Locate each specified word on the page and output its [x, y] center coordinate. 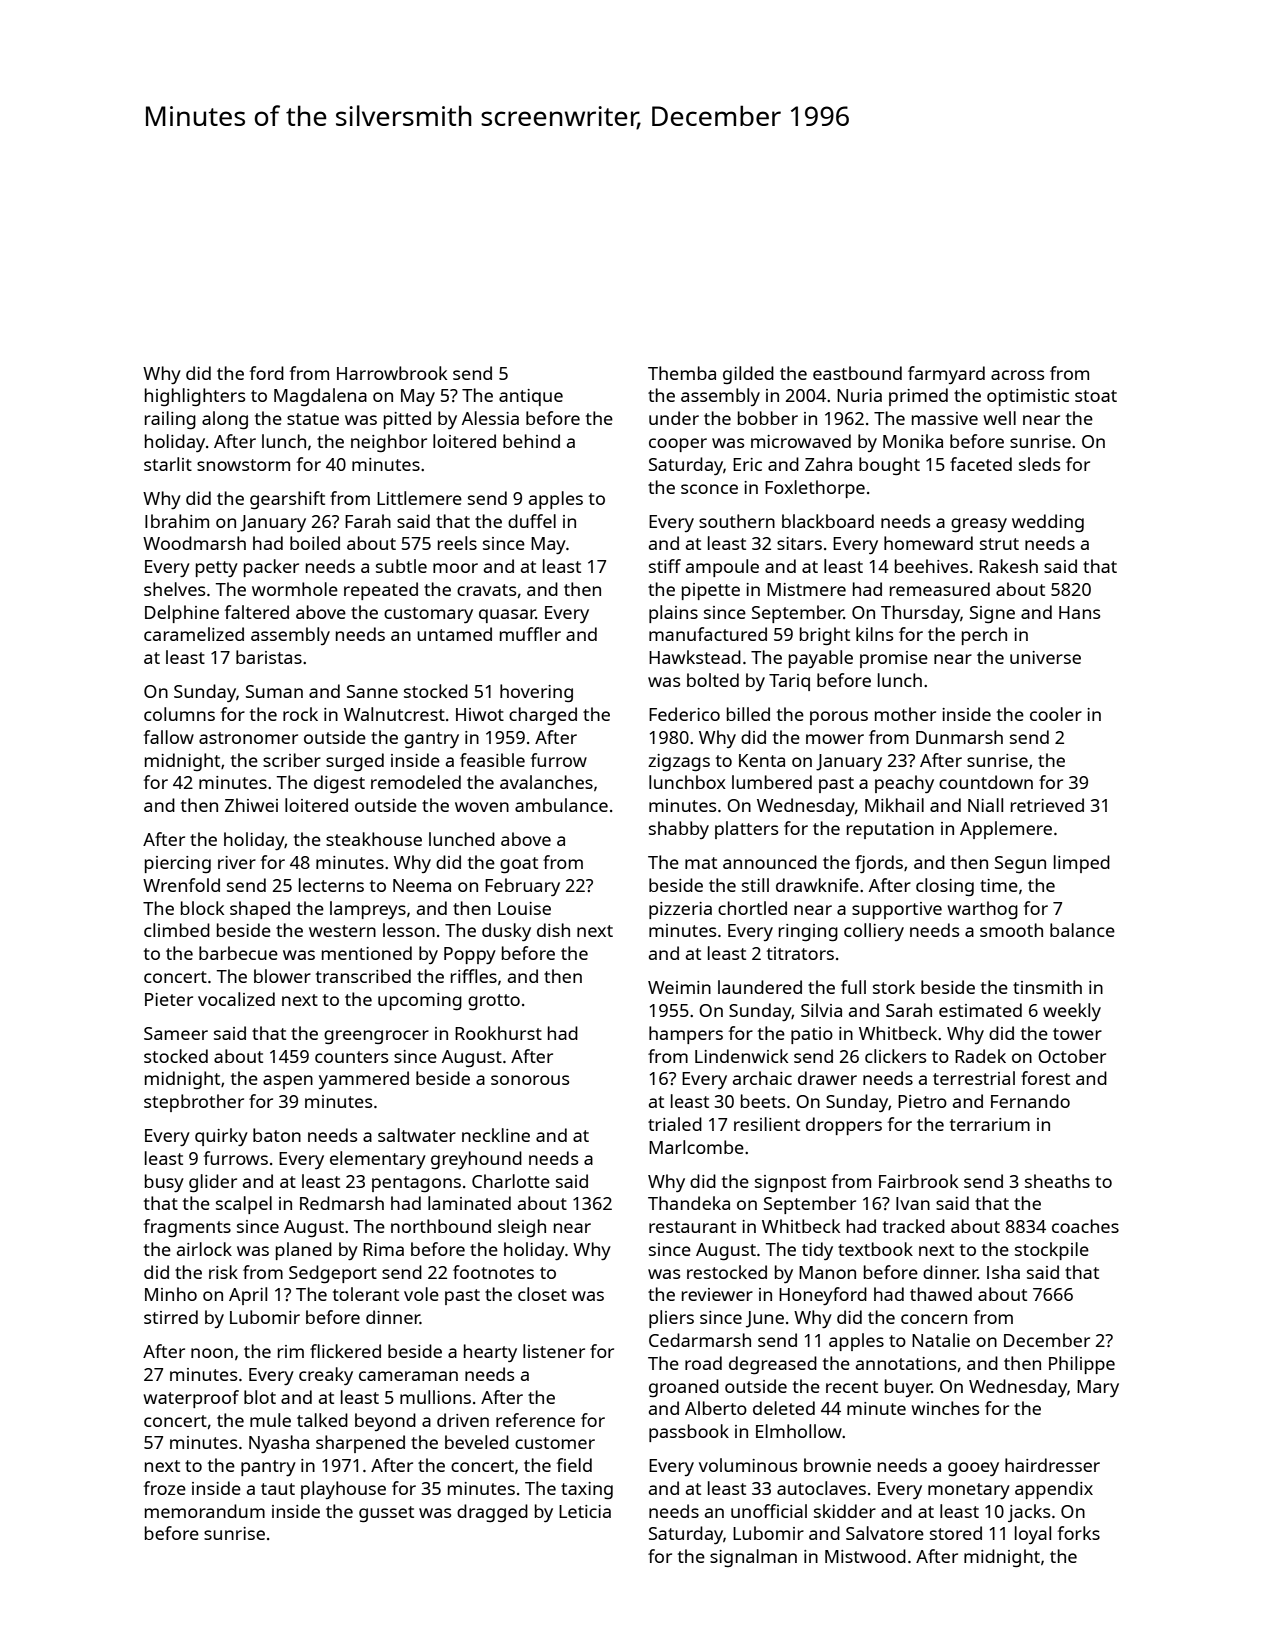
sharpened [360, 1444]
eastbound [857, 373]
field [574, 1465]
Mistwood [865, 1556]
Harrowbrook [392, 373]
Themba [682, 373]
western [342, 931]
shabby [679, 830]
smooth [1011, 930]
